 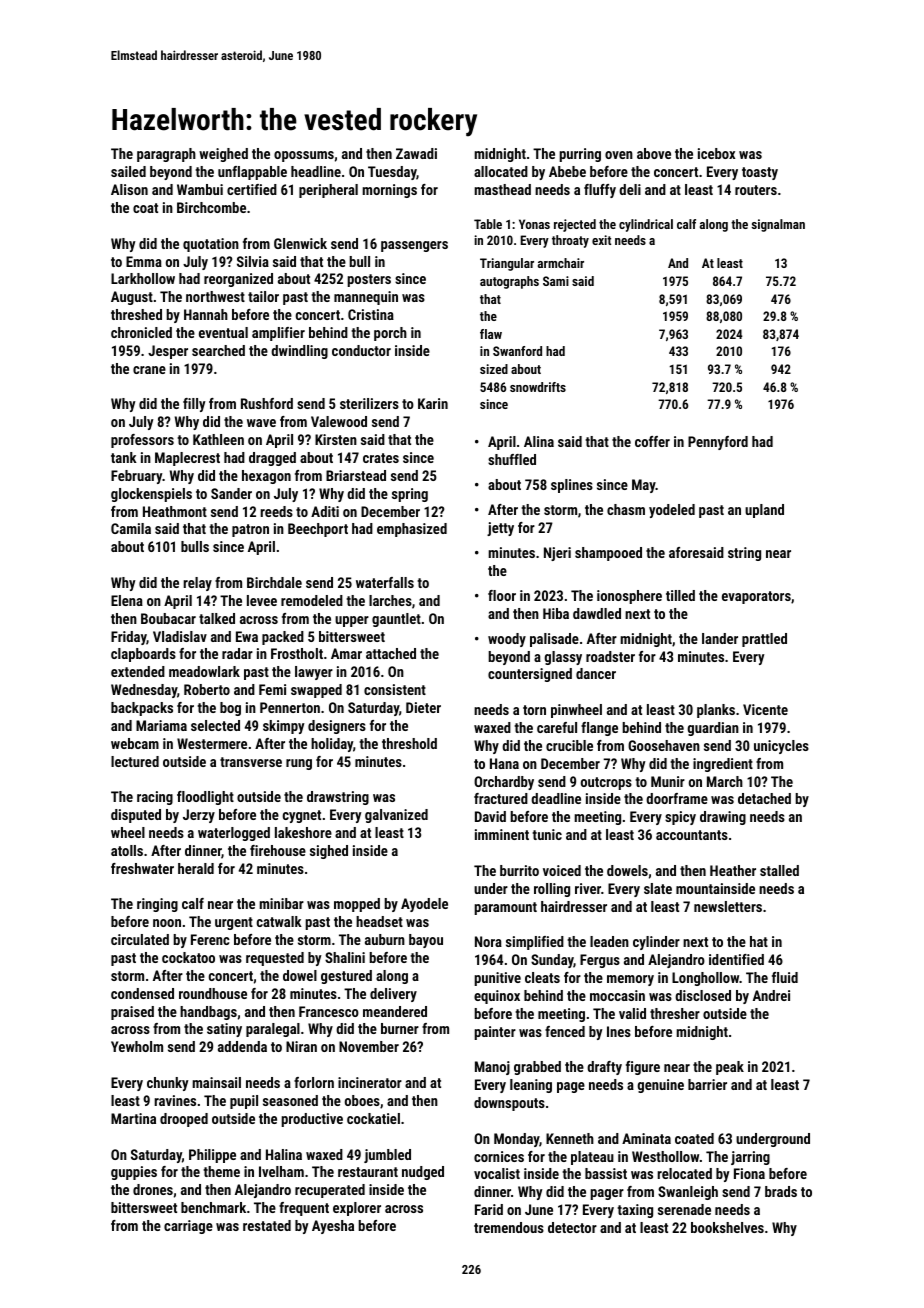 What do you see at coordinates (333, 1227) in the screenshot?
I see `Ayesha` at bounding box center [333, 1227].
